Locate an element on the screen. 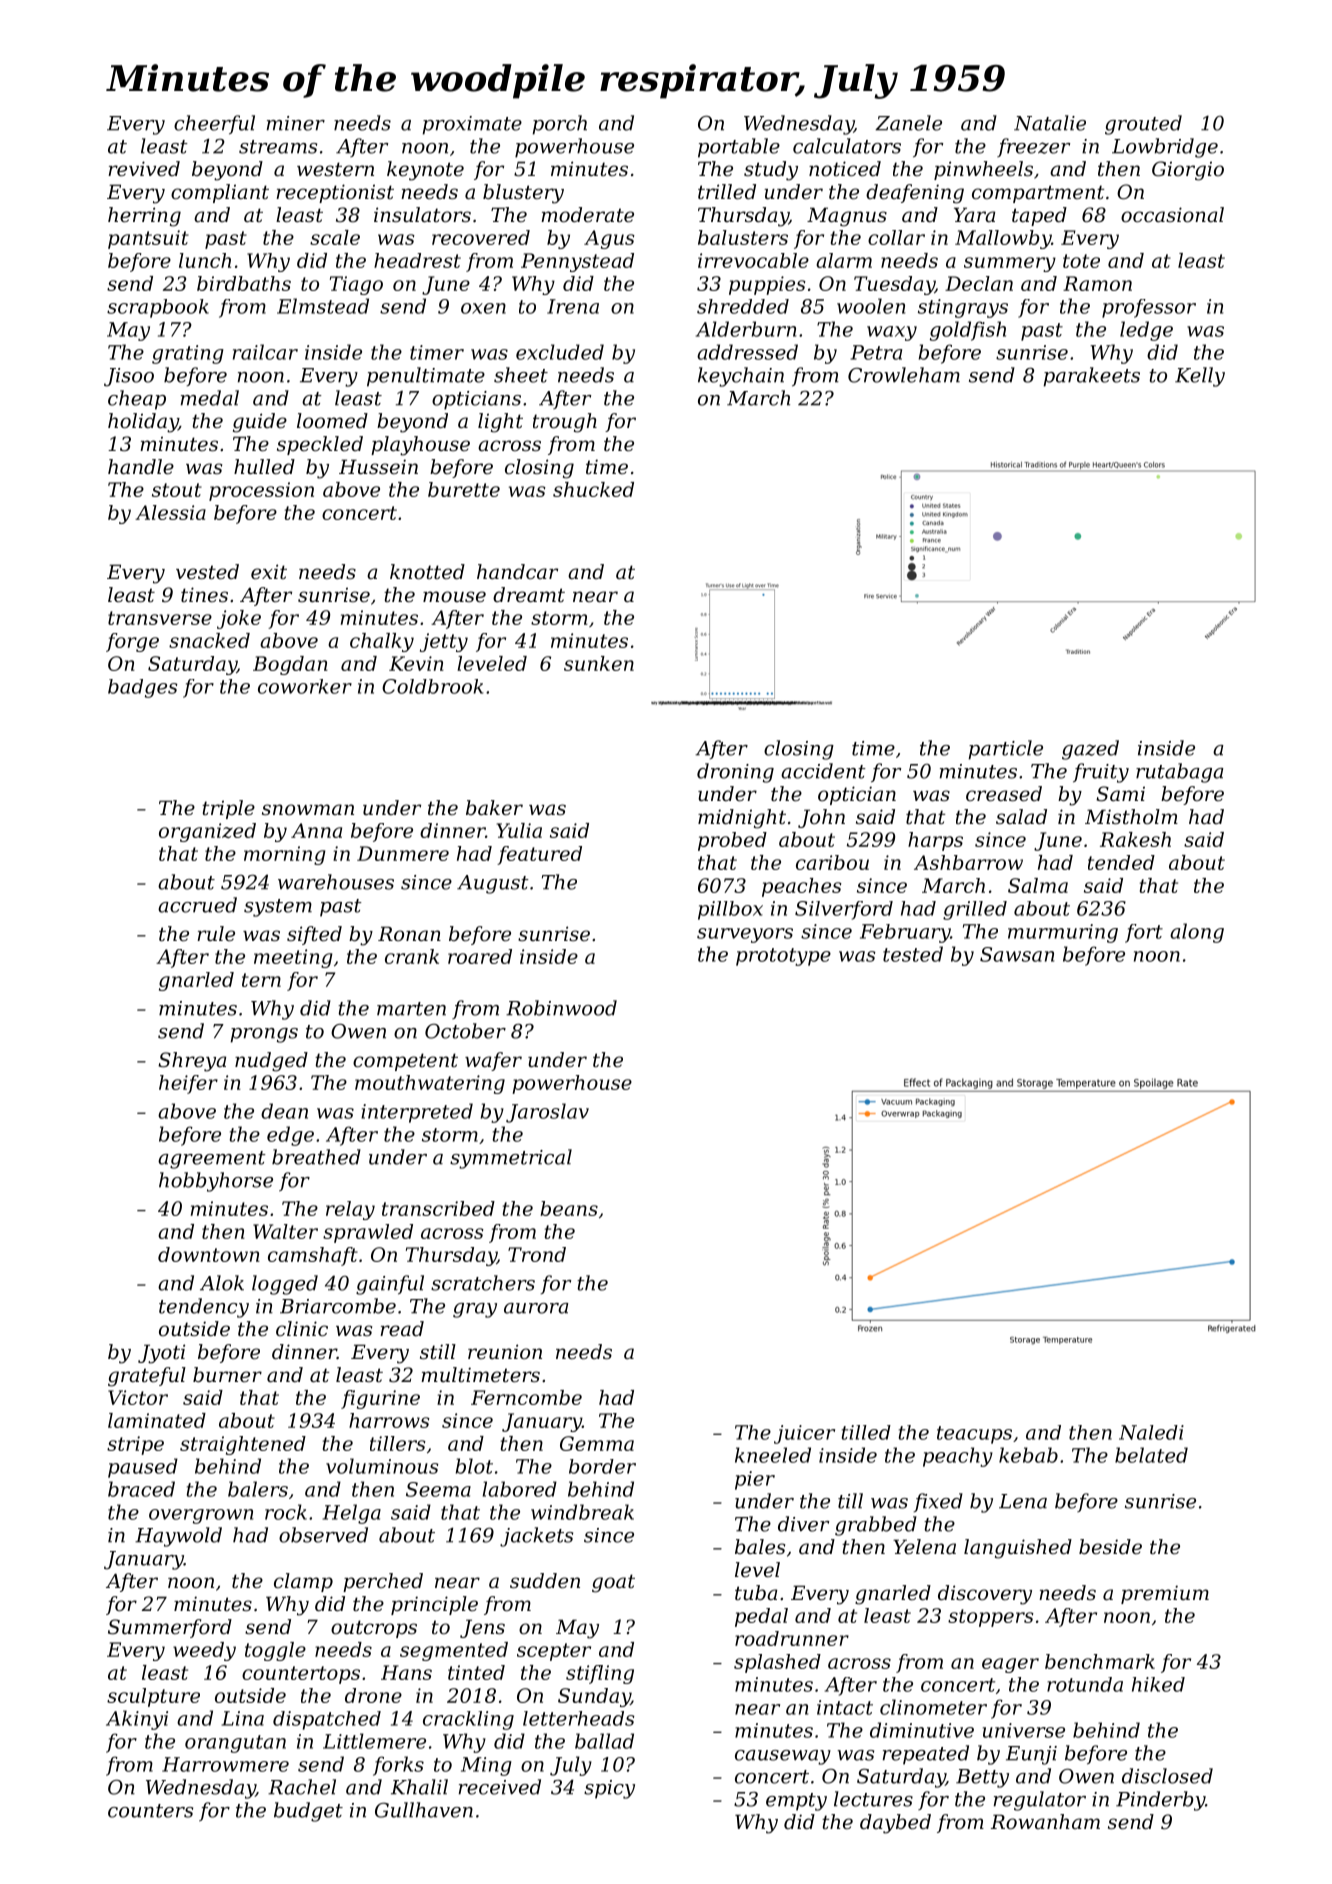 This screenshot has width=1332, height=1884. crank is located at coordinates (412, 956).
